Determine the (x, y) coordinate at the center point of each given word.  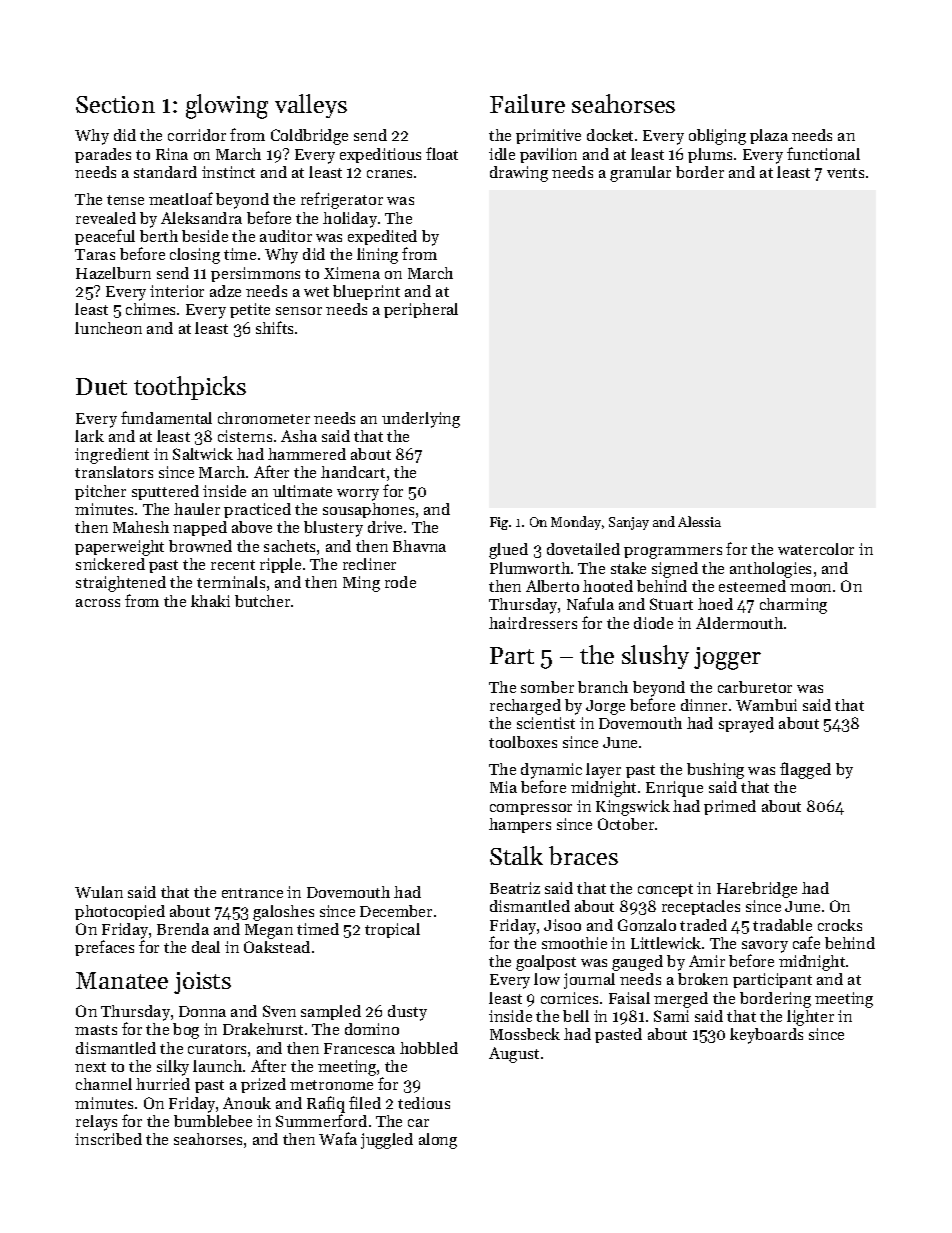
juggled (387, 1141)
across (98, 603)
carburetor (755, 687)
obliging (717, 137)
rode (400, 582)
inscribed (108, 1139)
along (438, 1141)
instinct (228, 172)
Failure (527, 103)
